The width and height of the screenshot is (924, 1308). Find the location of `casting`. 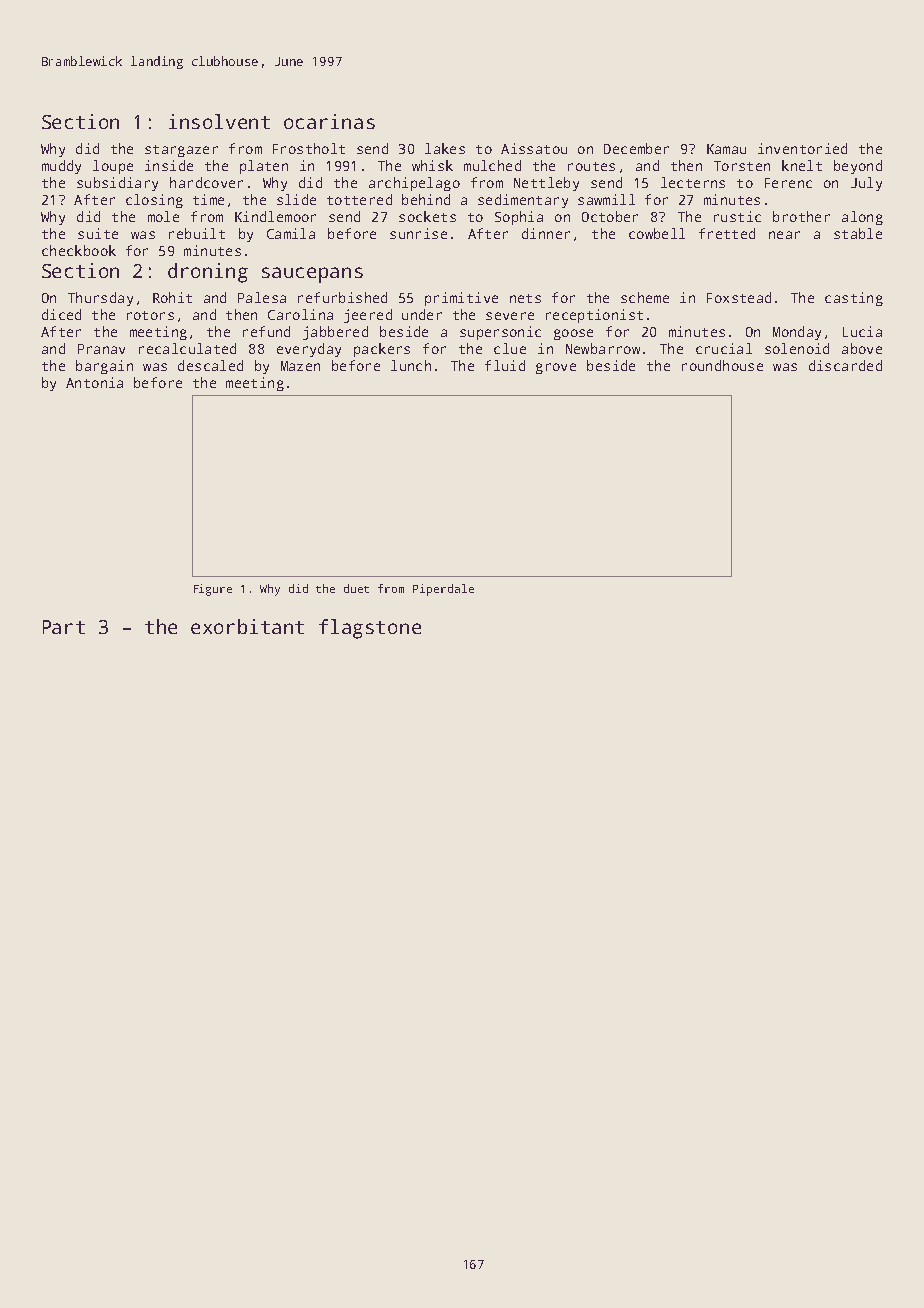

casting is located at coordinates (854, 299).
